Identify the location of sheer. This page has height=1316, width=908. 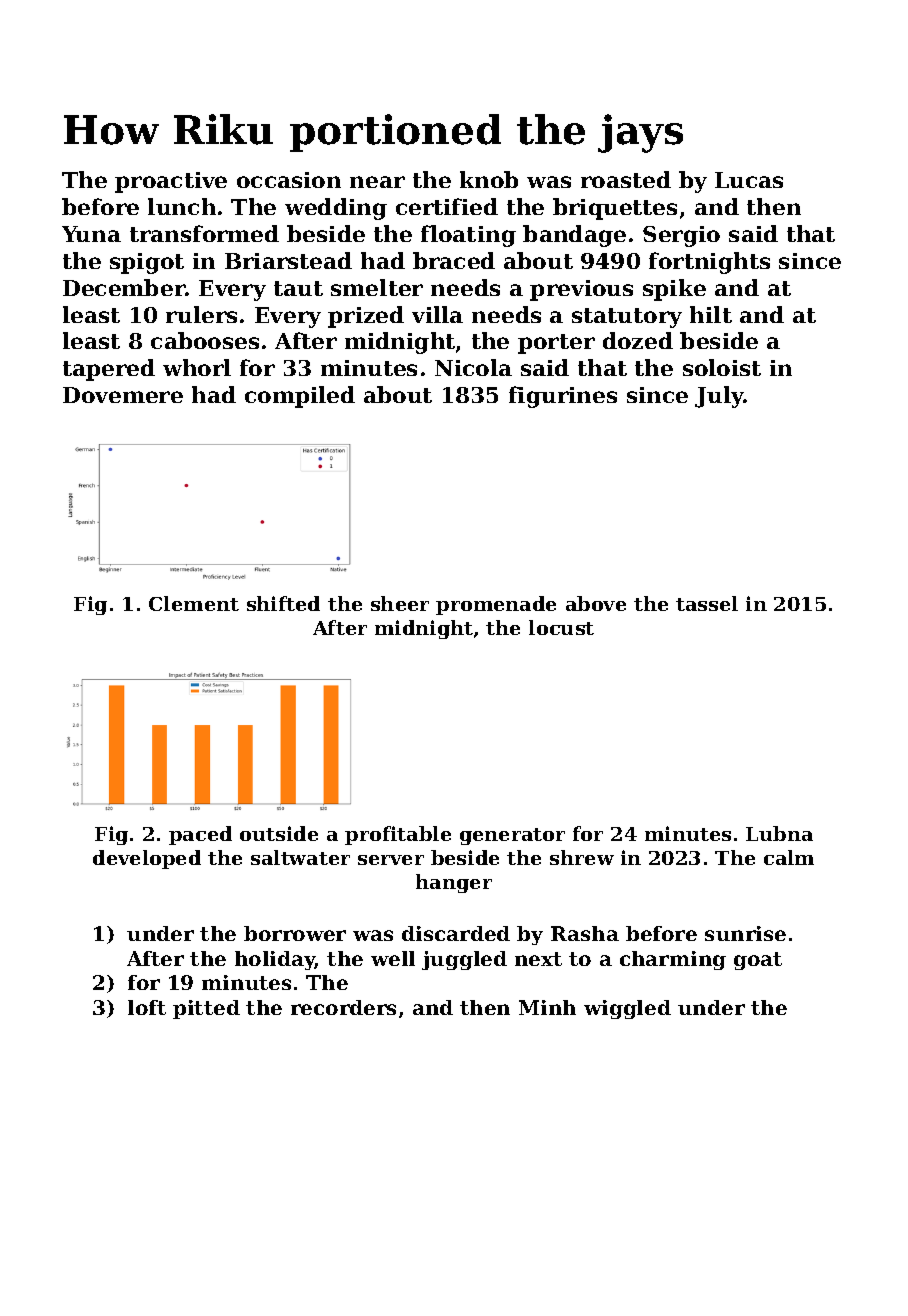
(400, 603).
